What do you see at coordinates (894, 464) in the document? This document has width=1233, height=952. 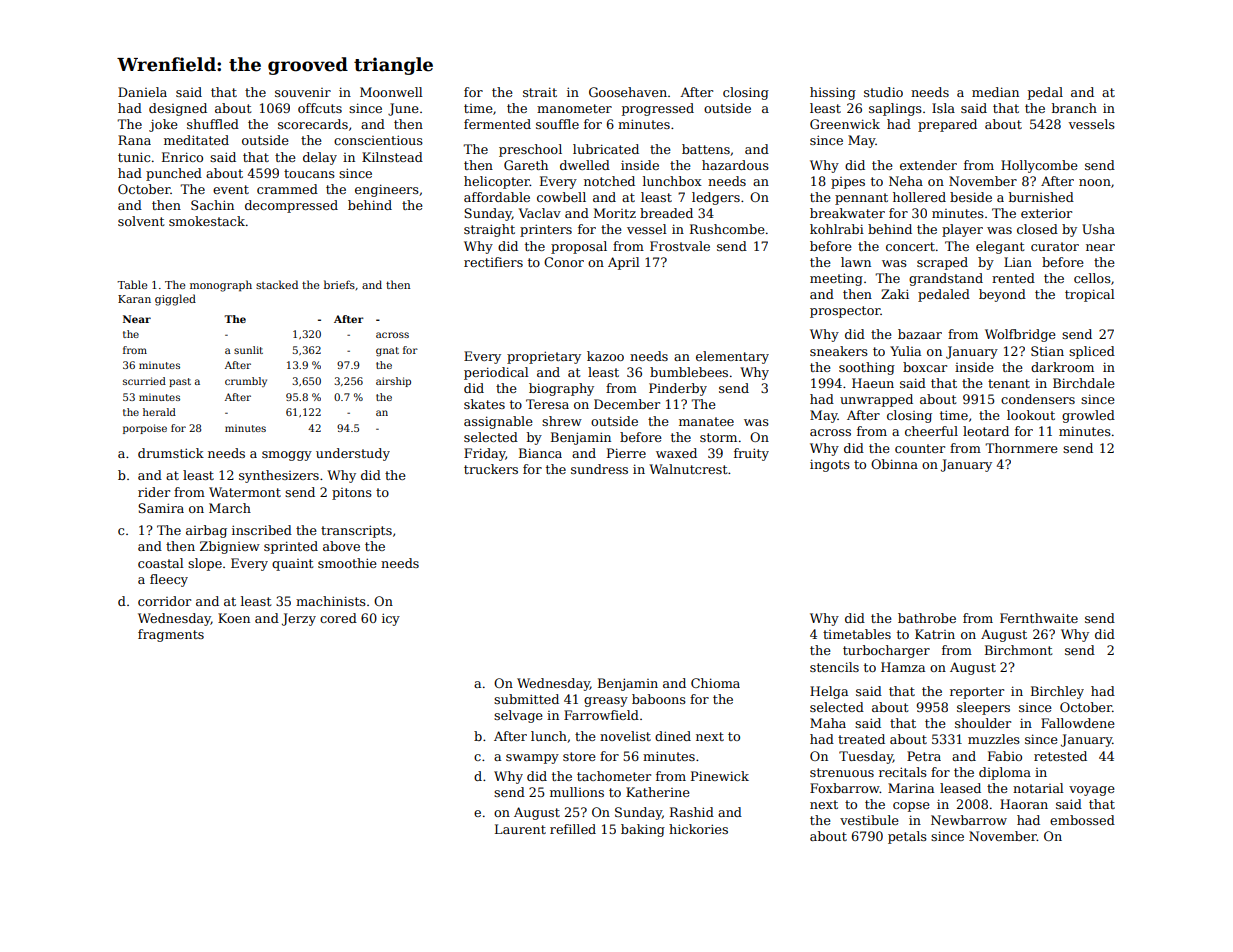 I see `Obinna` at bounding box center [894, 464].
